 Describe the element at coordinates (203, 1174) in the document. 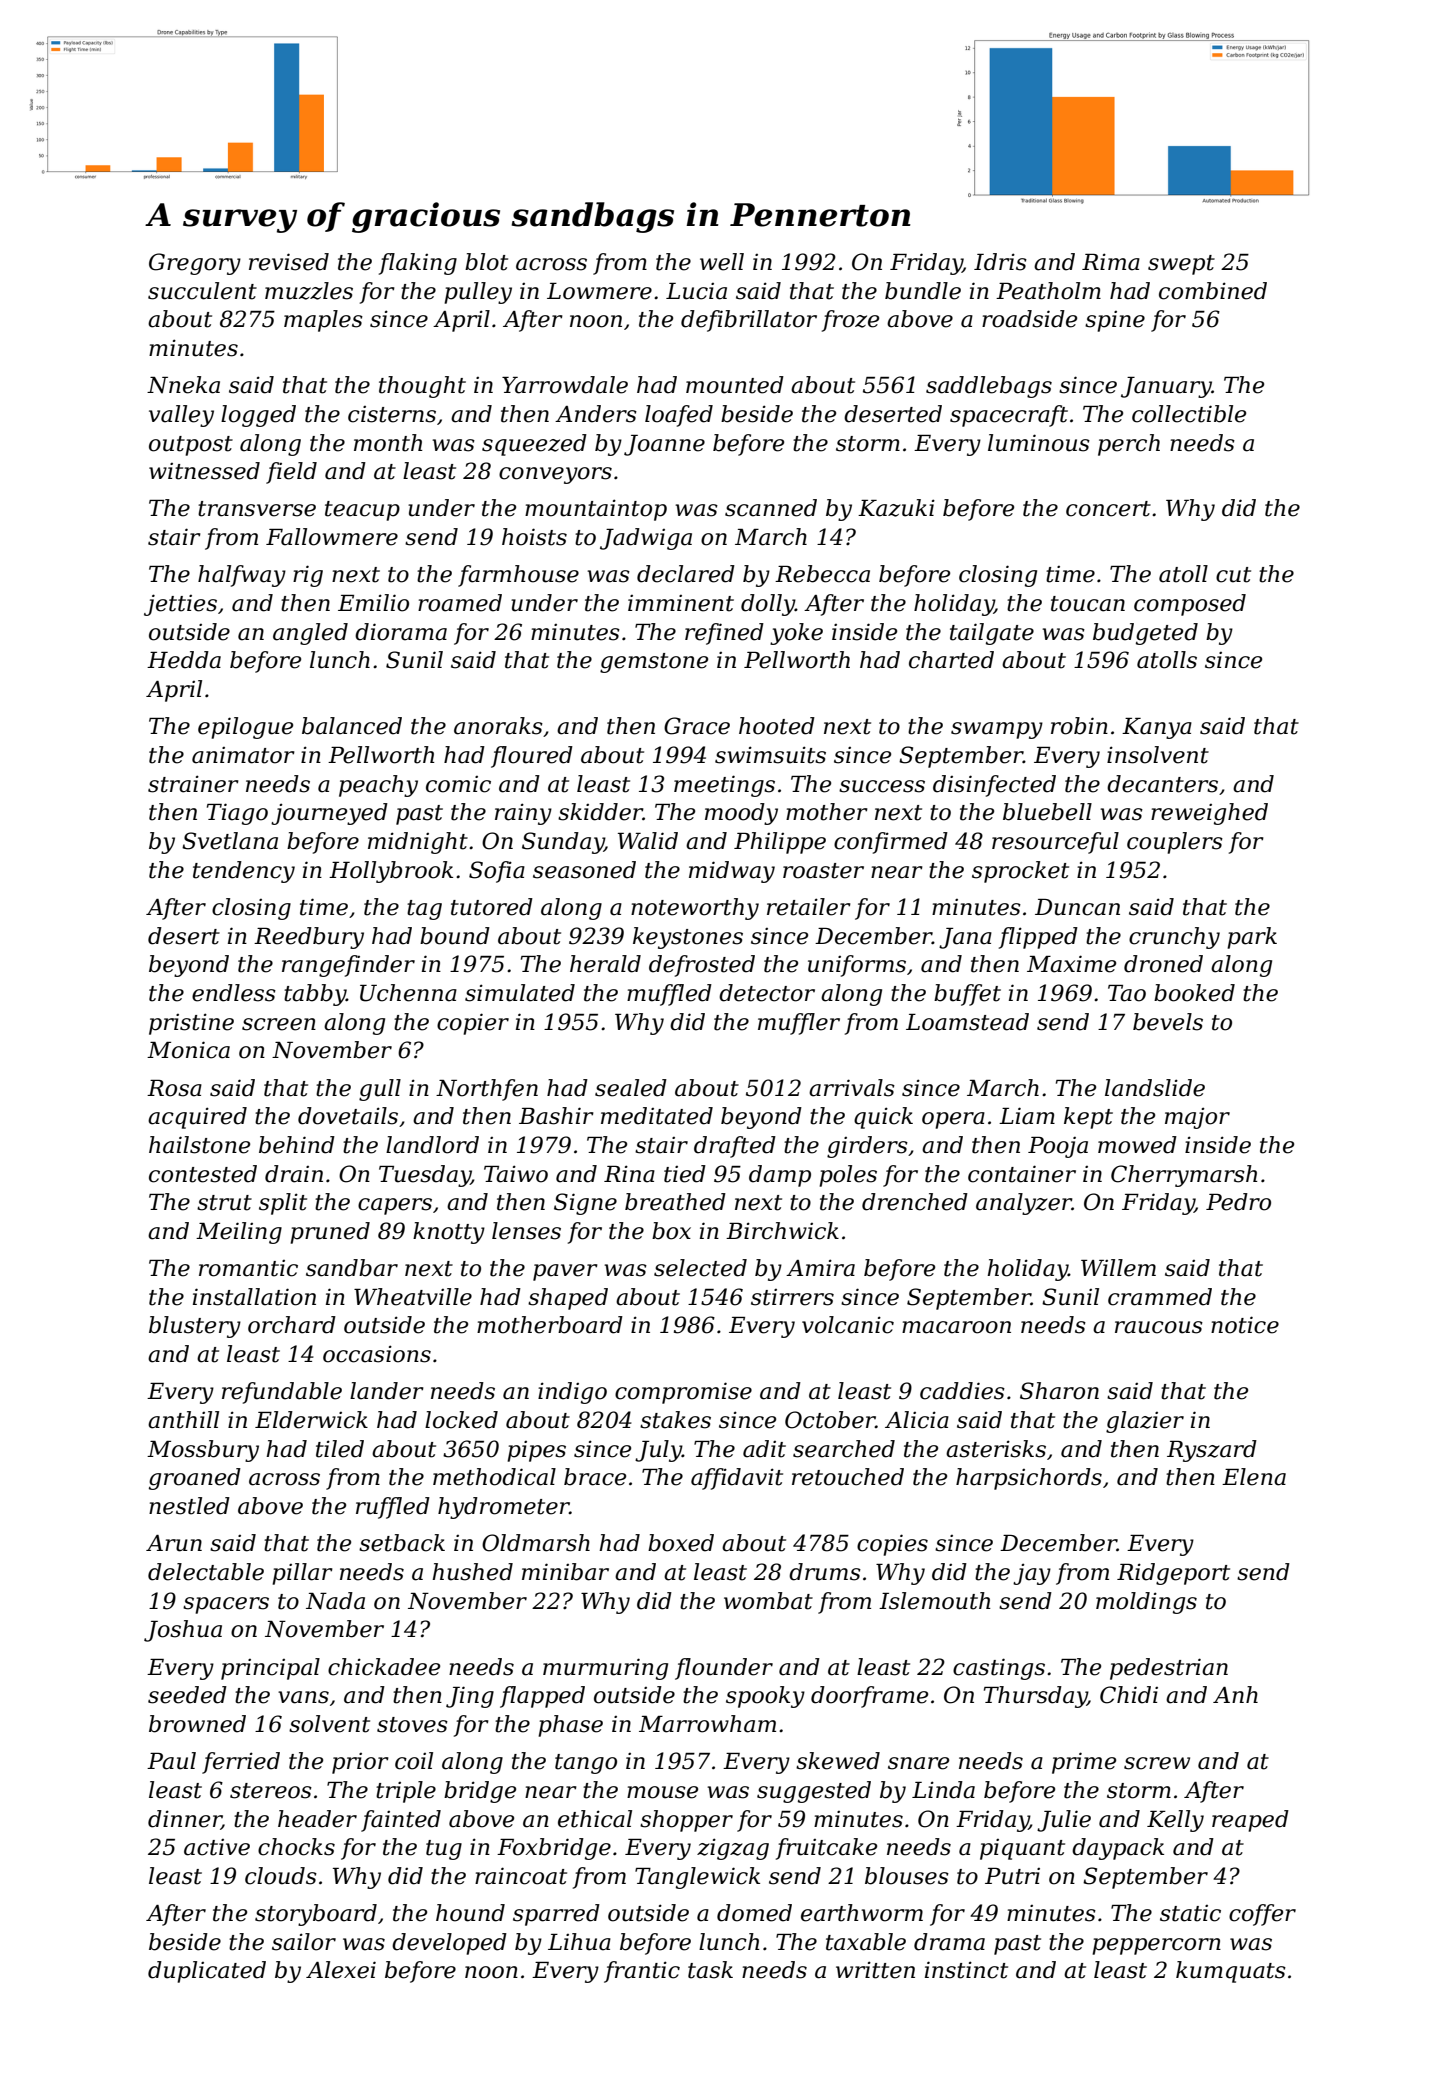

I see `contested` at that location.
